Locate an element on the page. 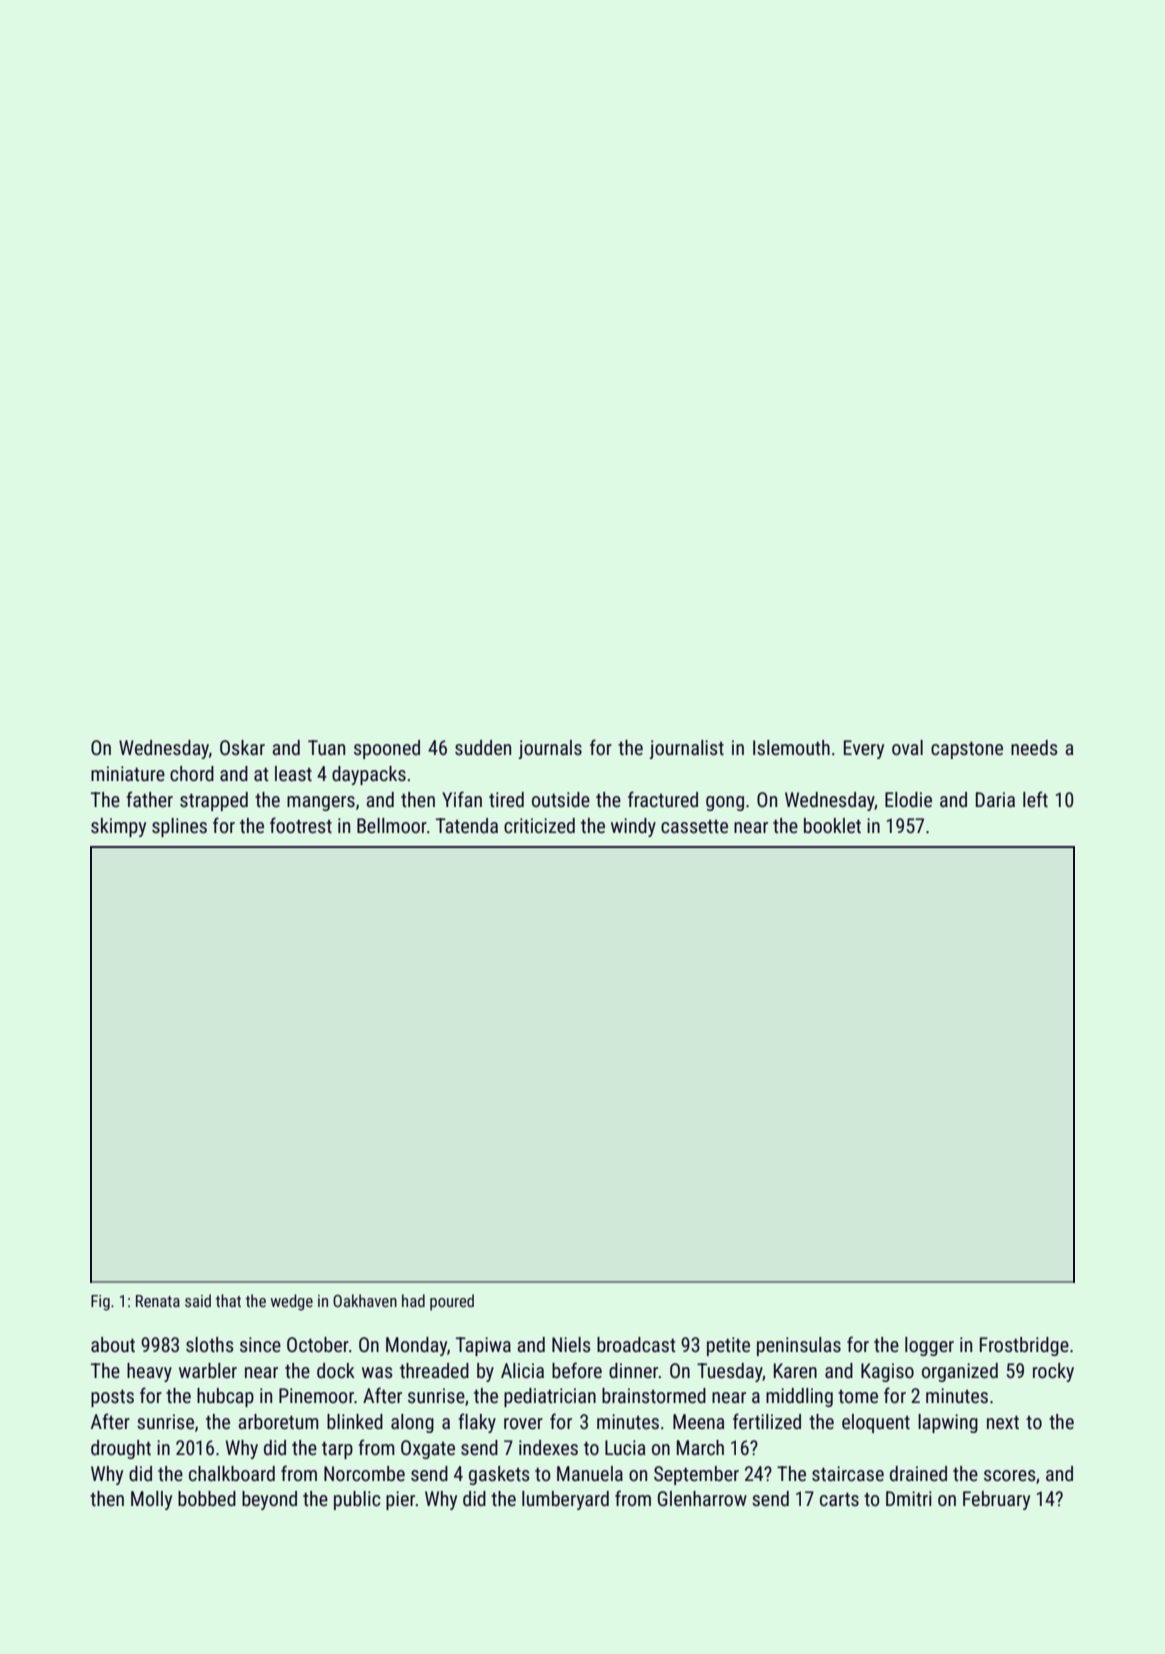 This image has height=1654, width=1165. Oakhaven is located at coordinates (365, 1300).
